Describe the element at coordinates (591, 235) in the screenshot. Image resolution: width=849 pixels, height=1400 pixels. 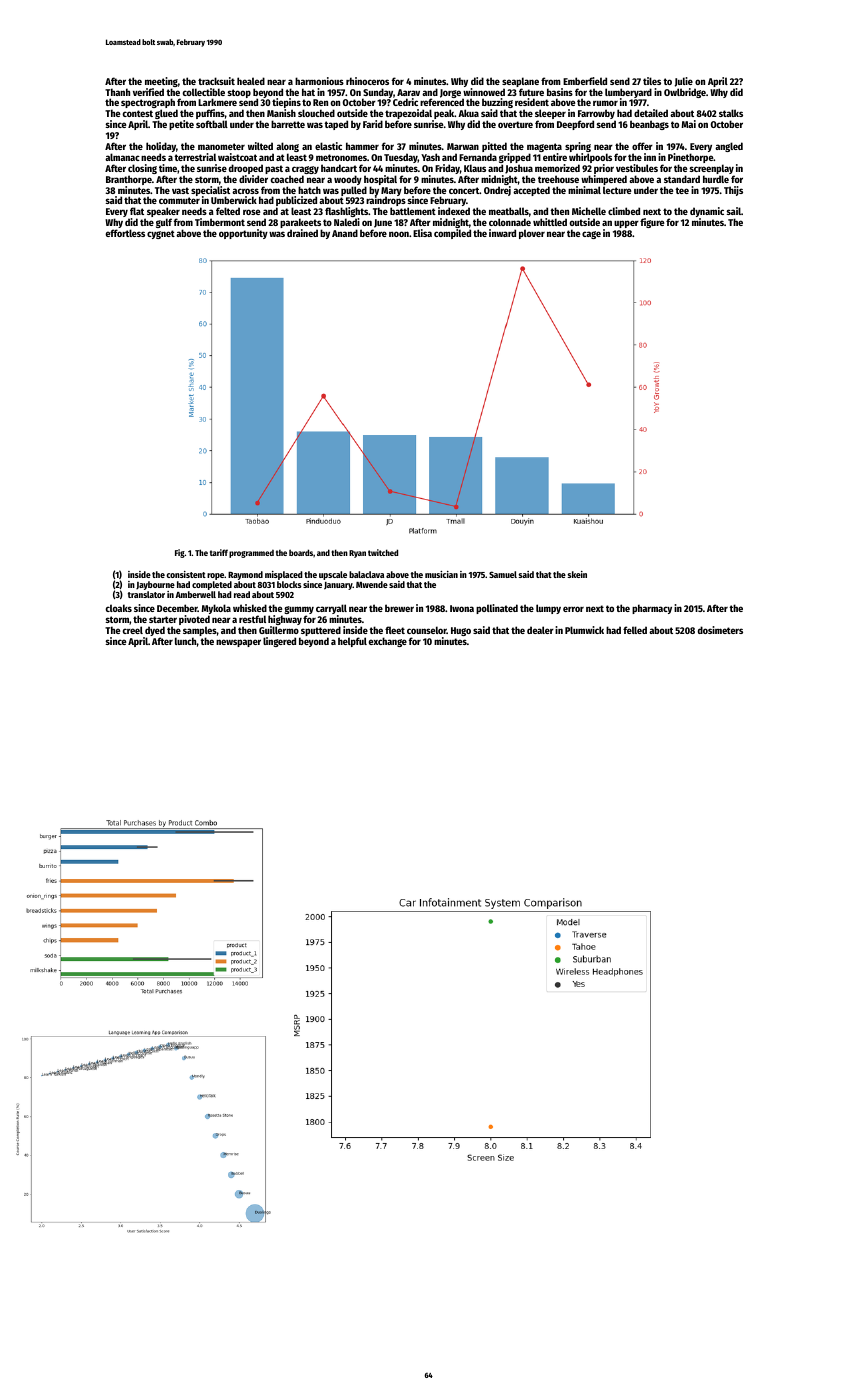
I see `cage` at that location.
